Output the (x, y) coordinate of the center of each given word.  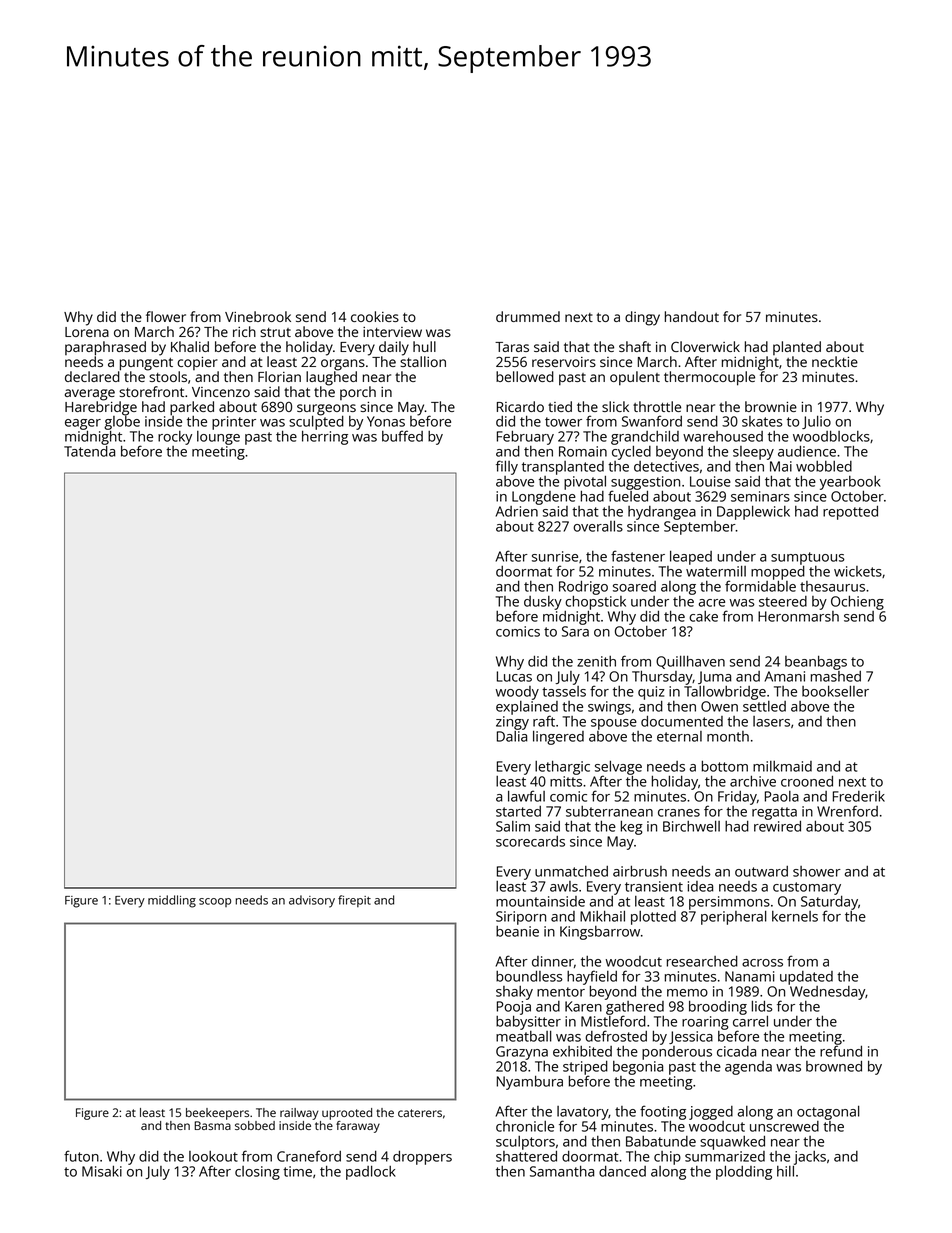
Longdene (544, 498)
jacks (810, 1158)
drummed (528, 316)
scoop (215, 902)
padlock (371, 1173)
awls (564, 886)
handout (692, 316)
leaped (691, 558)
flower (166, 316)
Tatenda (89, 451)
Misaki (102, 1171)
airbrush (640, 871)
